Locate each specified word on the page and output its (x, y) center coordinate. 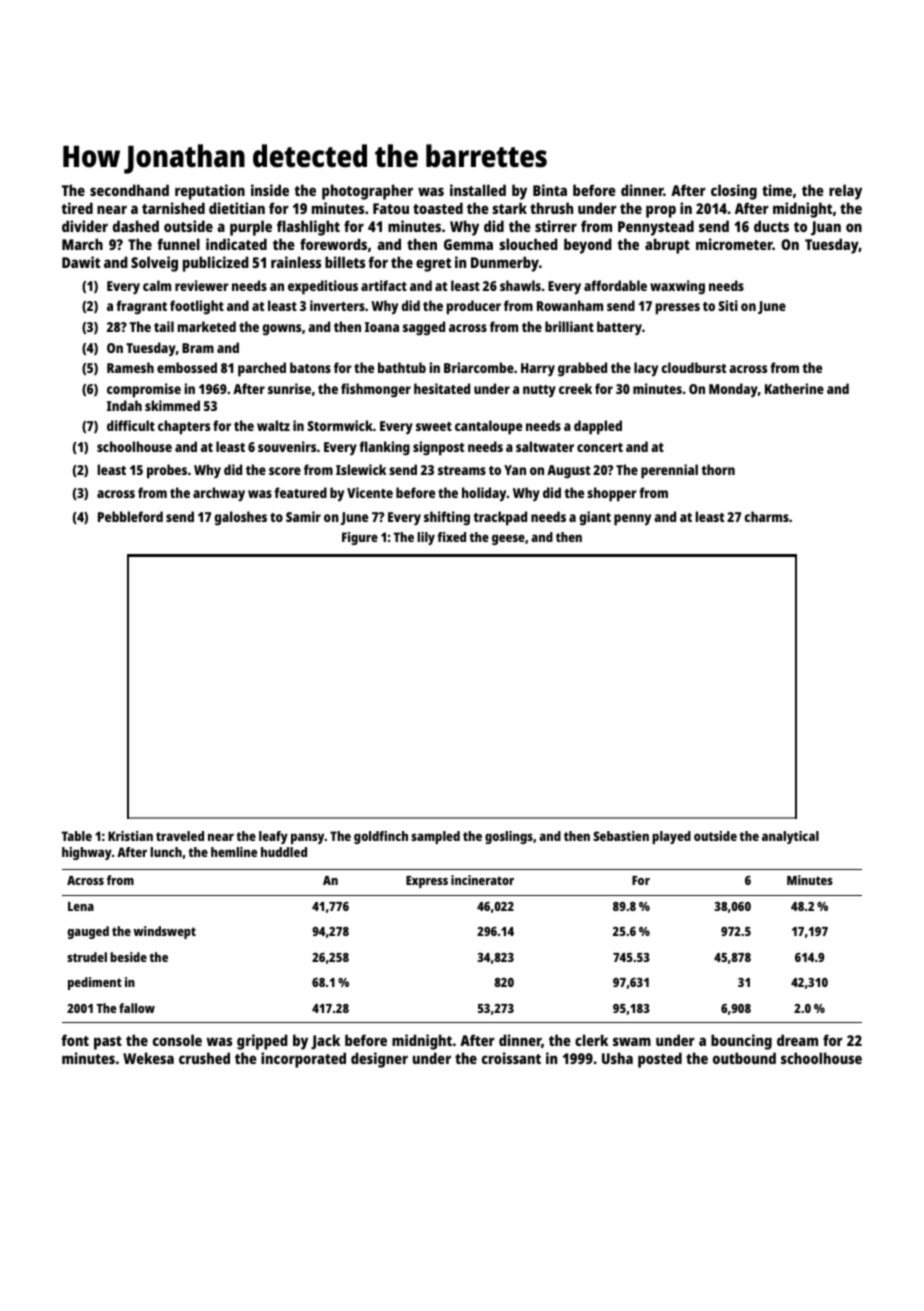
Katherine (794, 388)
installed (478, 190)
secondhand (129, 190)
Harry (538, 370)
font (75, 1040)
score (285, 471)
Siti (728, 305)
